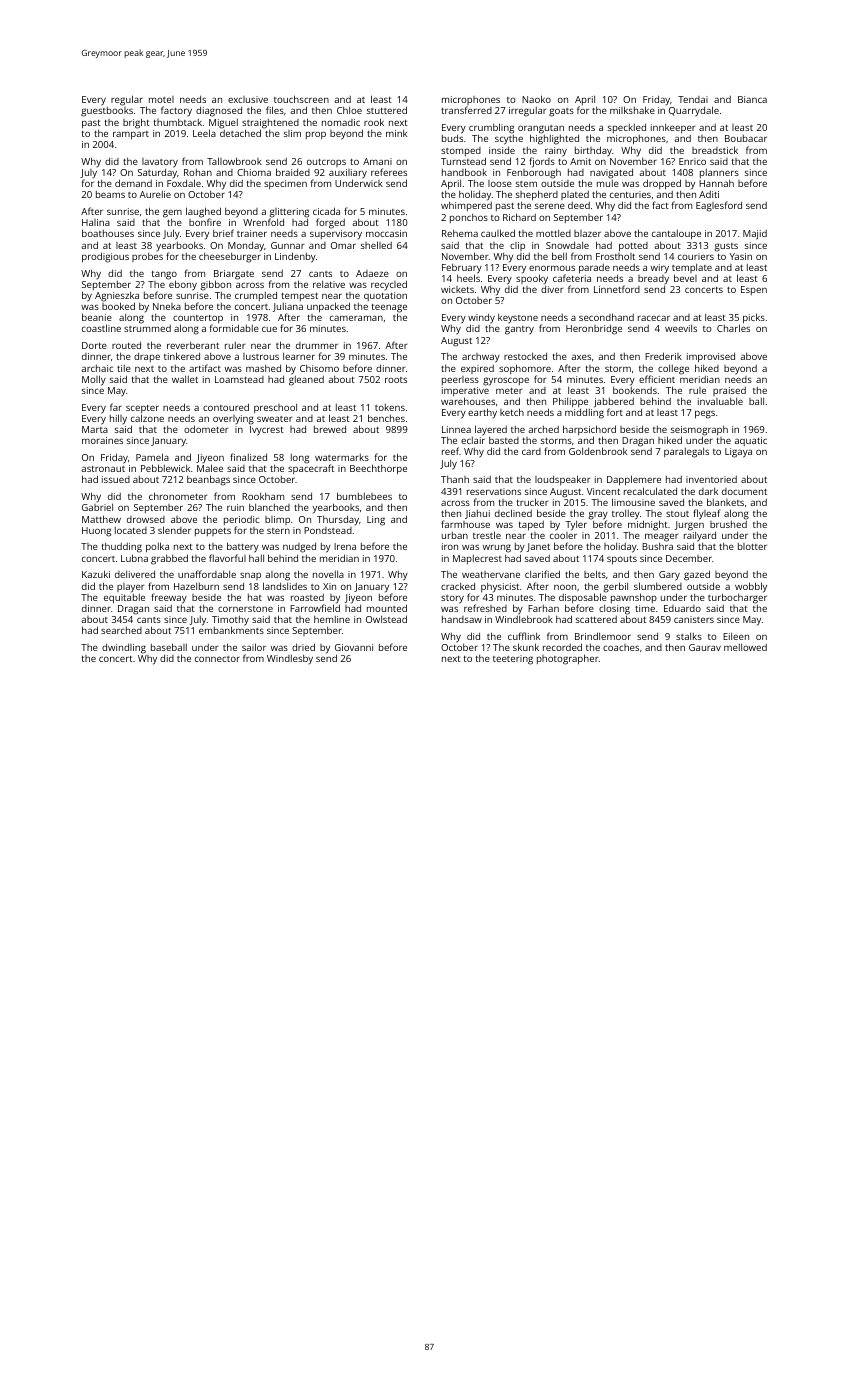 This screenshot has width=849, height=1400. Describe the element at coordinates (96, 222) in the screenshot. I see `Halina` at that location.
